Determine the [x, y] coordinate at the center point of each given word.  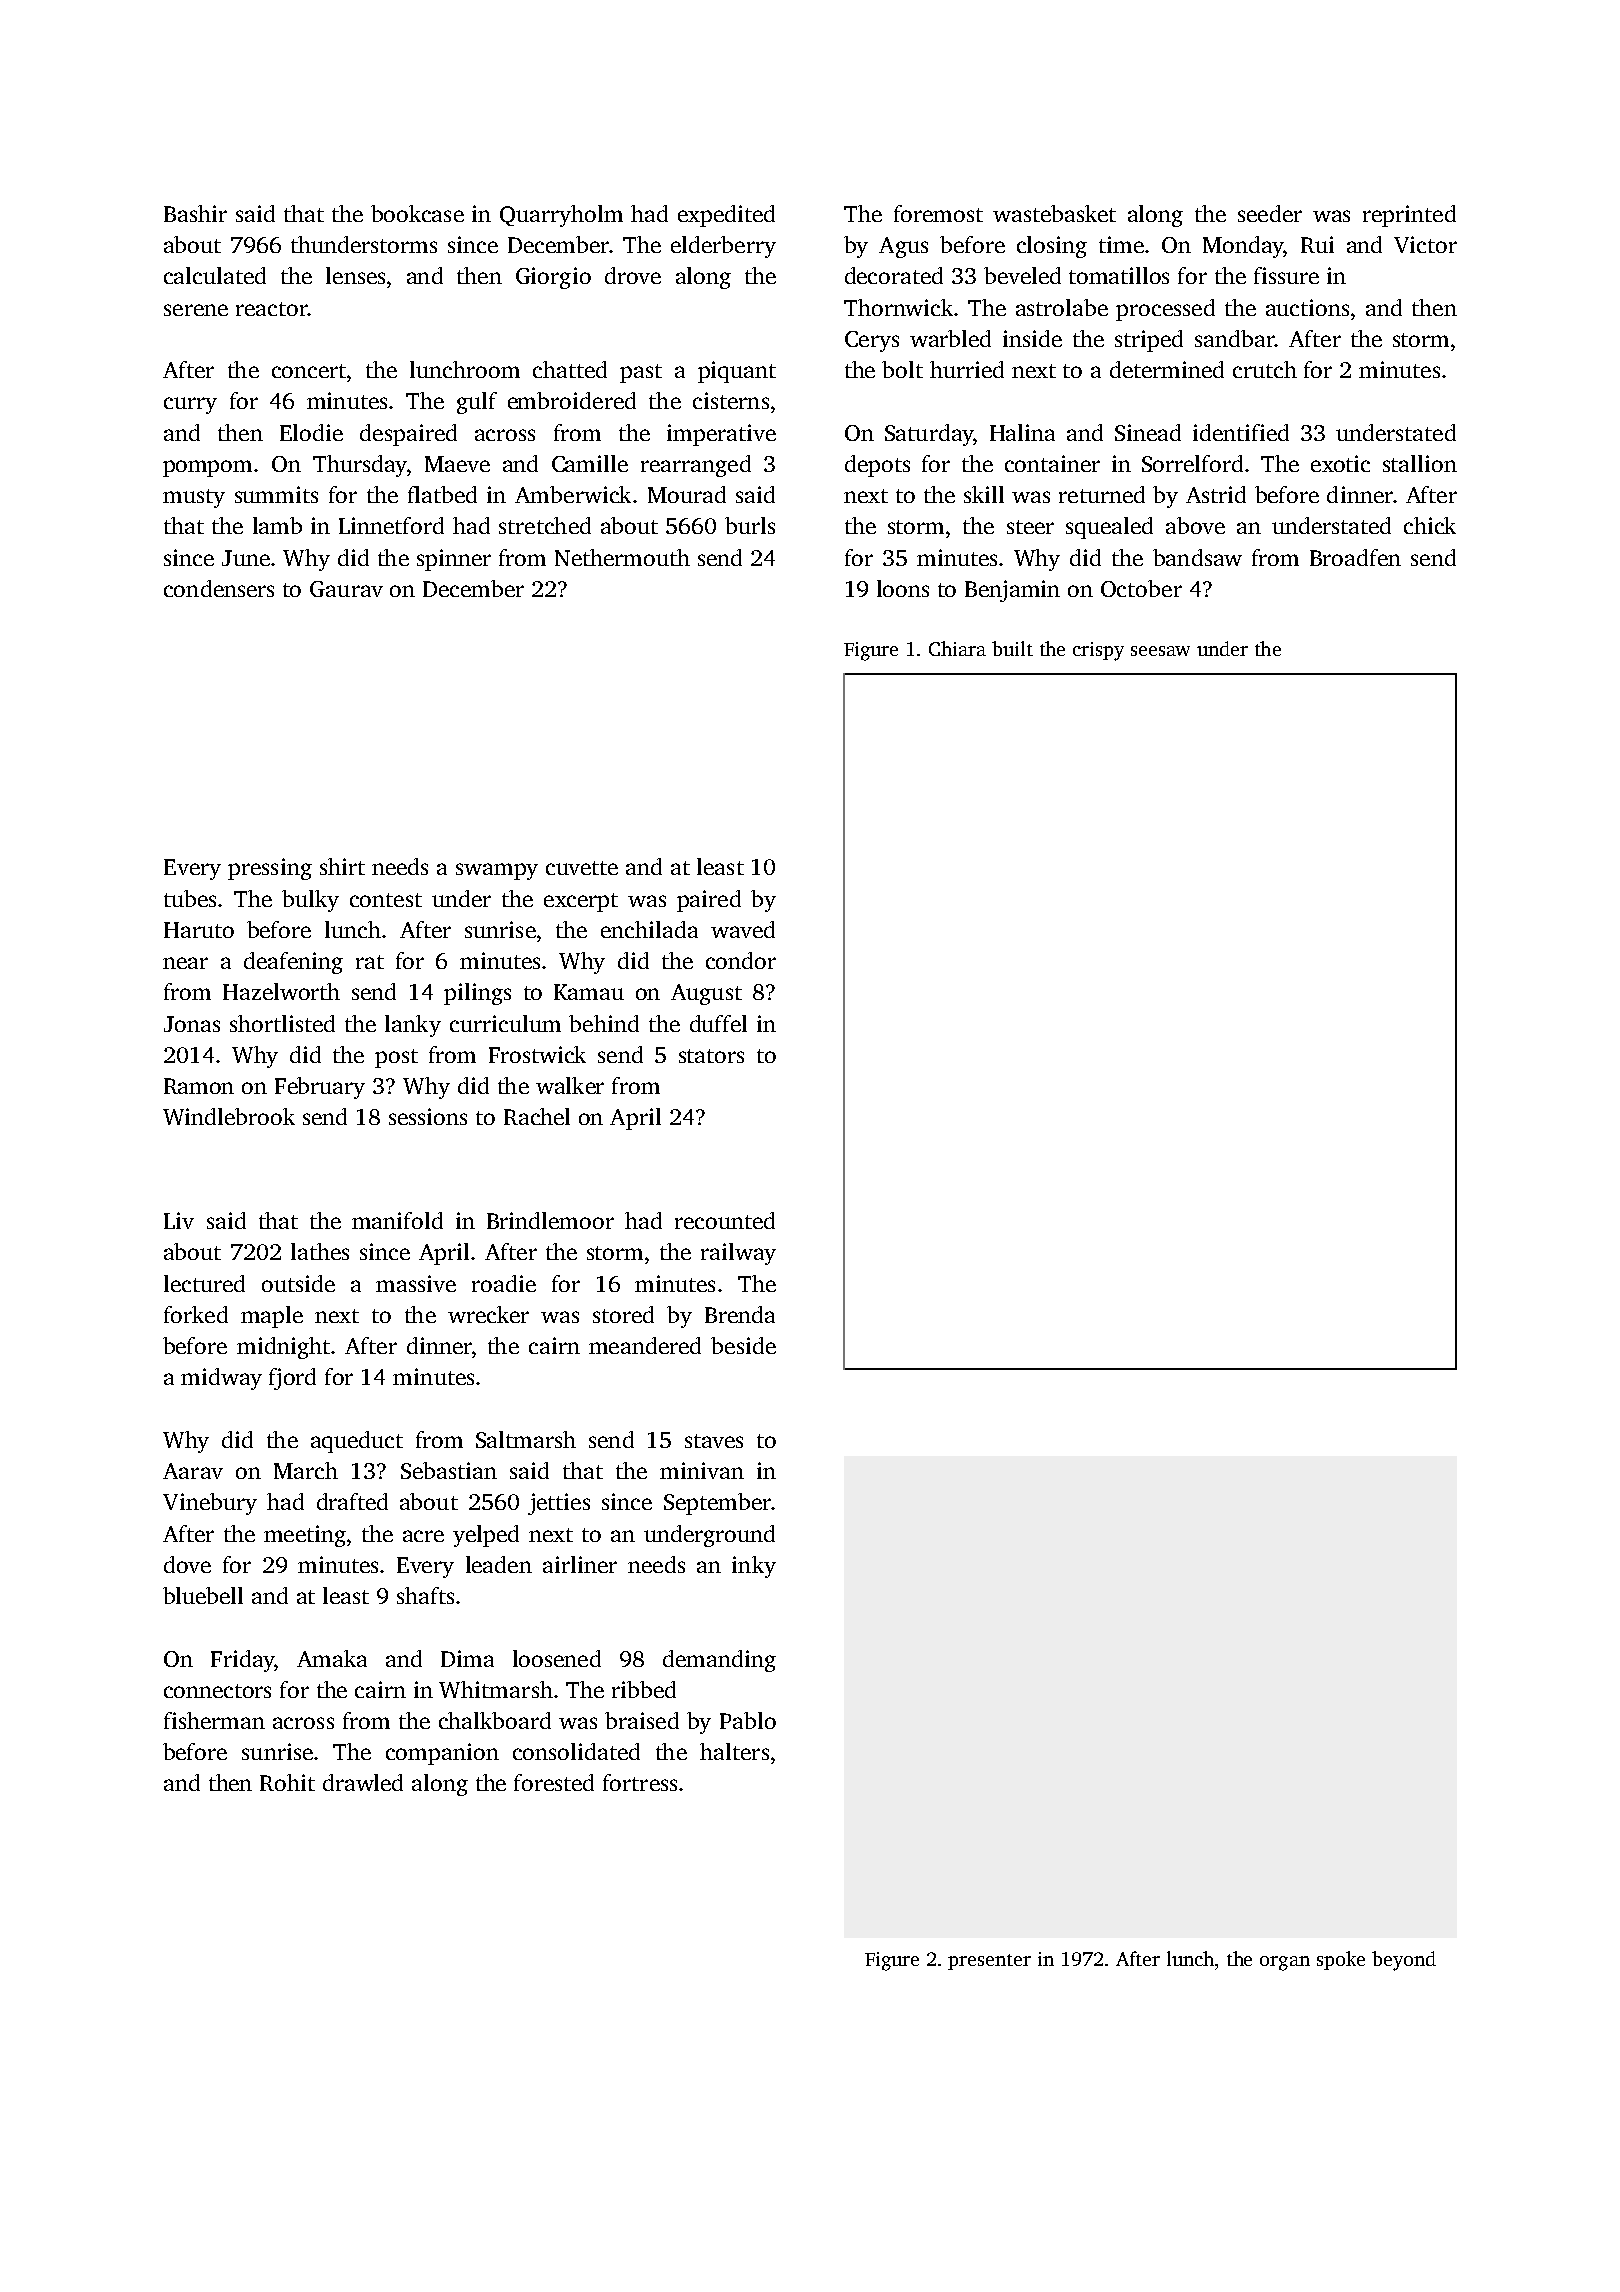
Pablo [748, 1720]
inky [754, 1567]
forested [554, 1782]
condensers [219, 588]
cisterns [731, 400]
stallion [1420, 463]
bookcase [417, 213]
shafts [425, 1595]
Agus [903, 247]
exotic [1340, 463]
